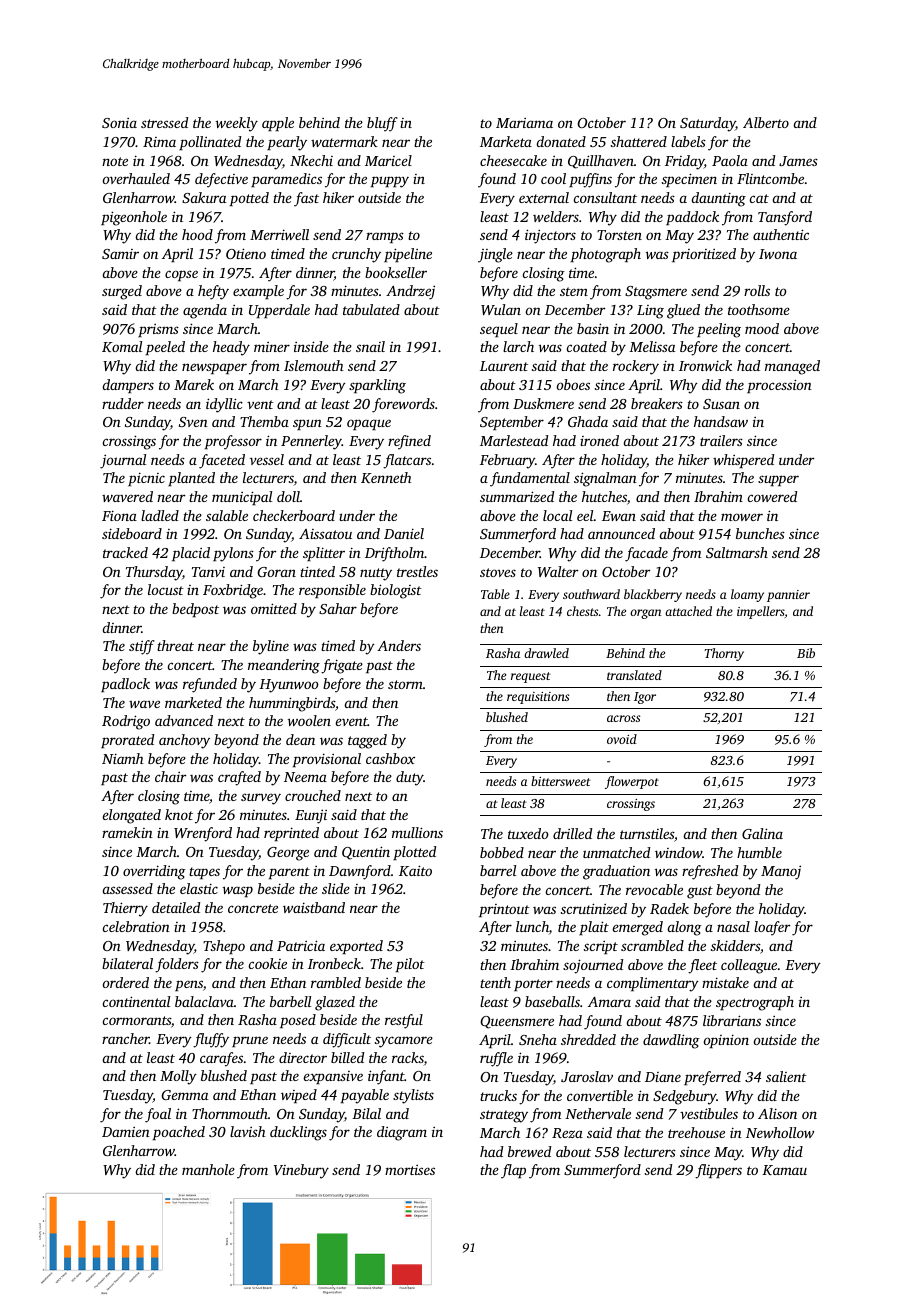  I want to click on Ironwick, so click(705, 365).
